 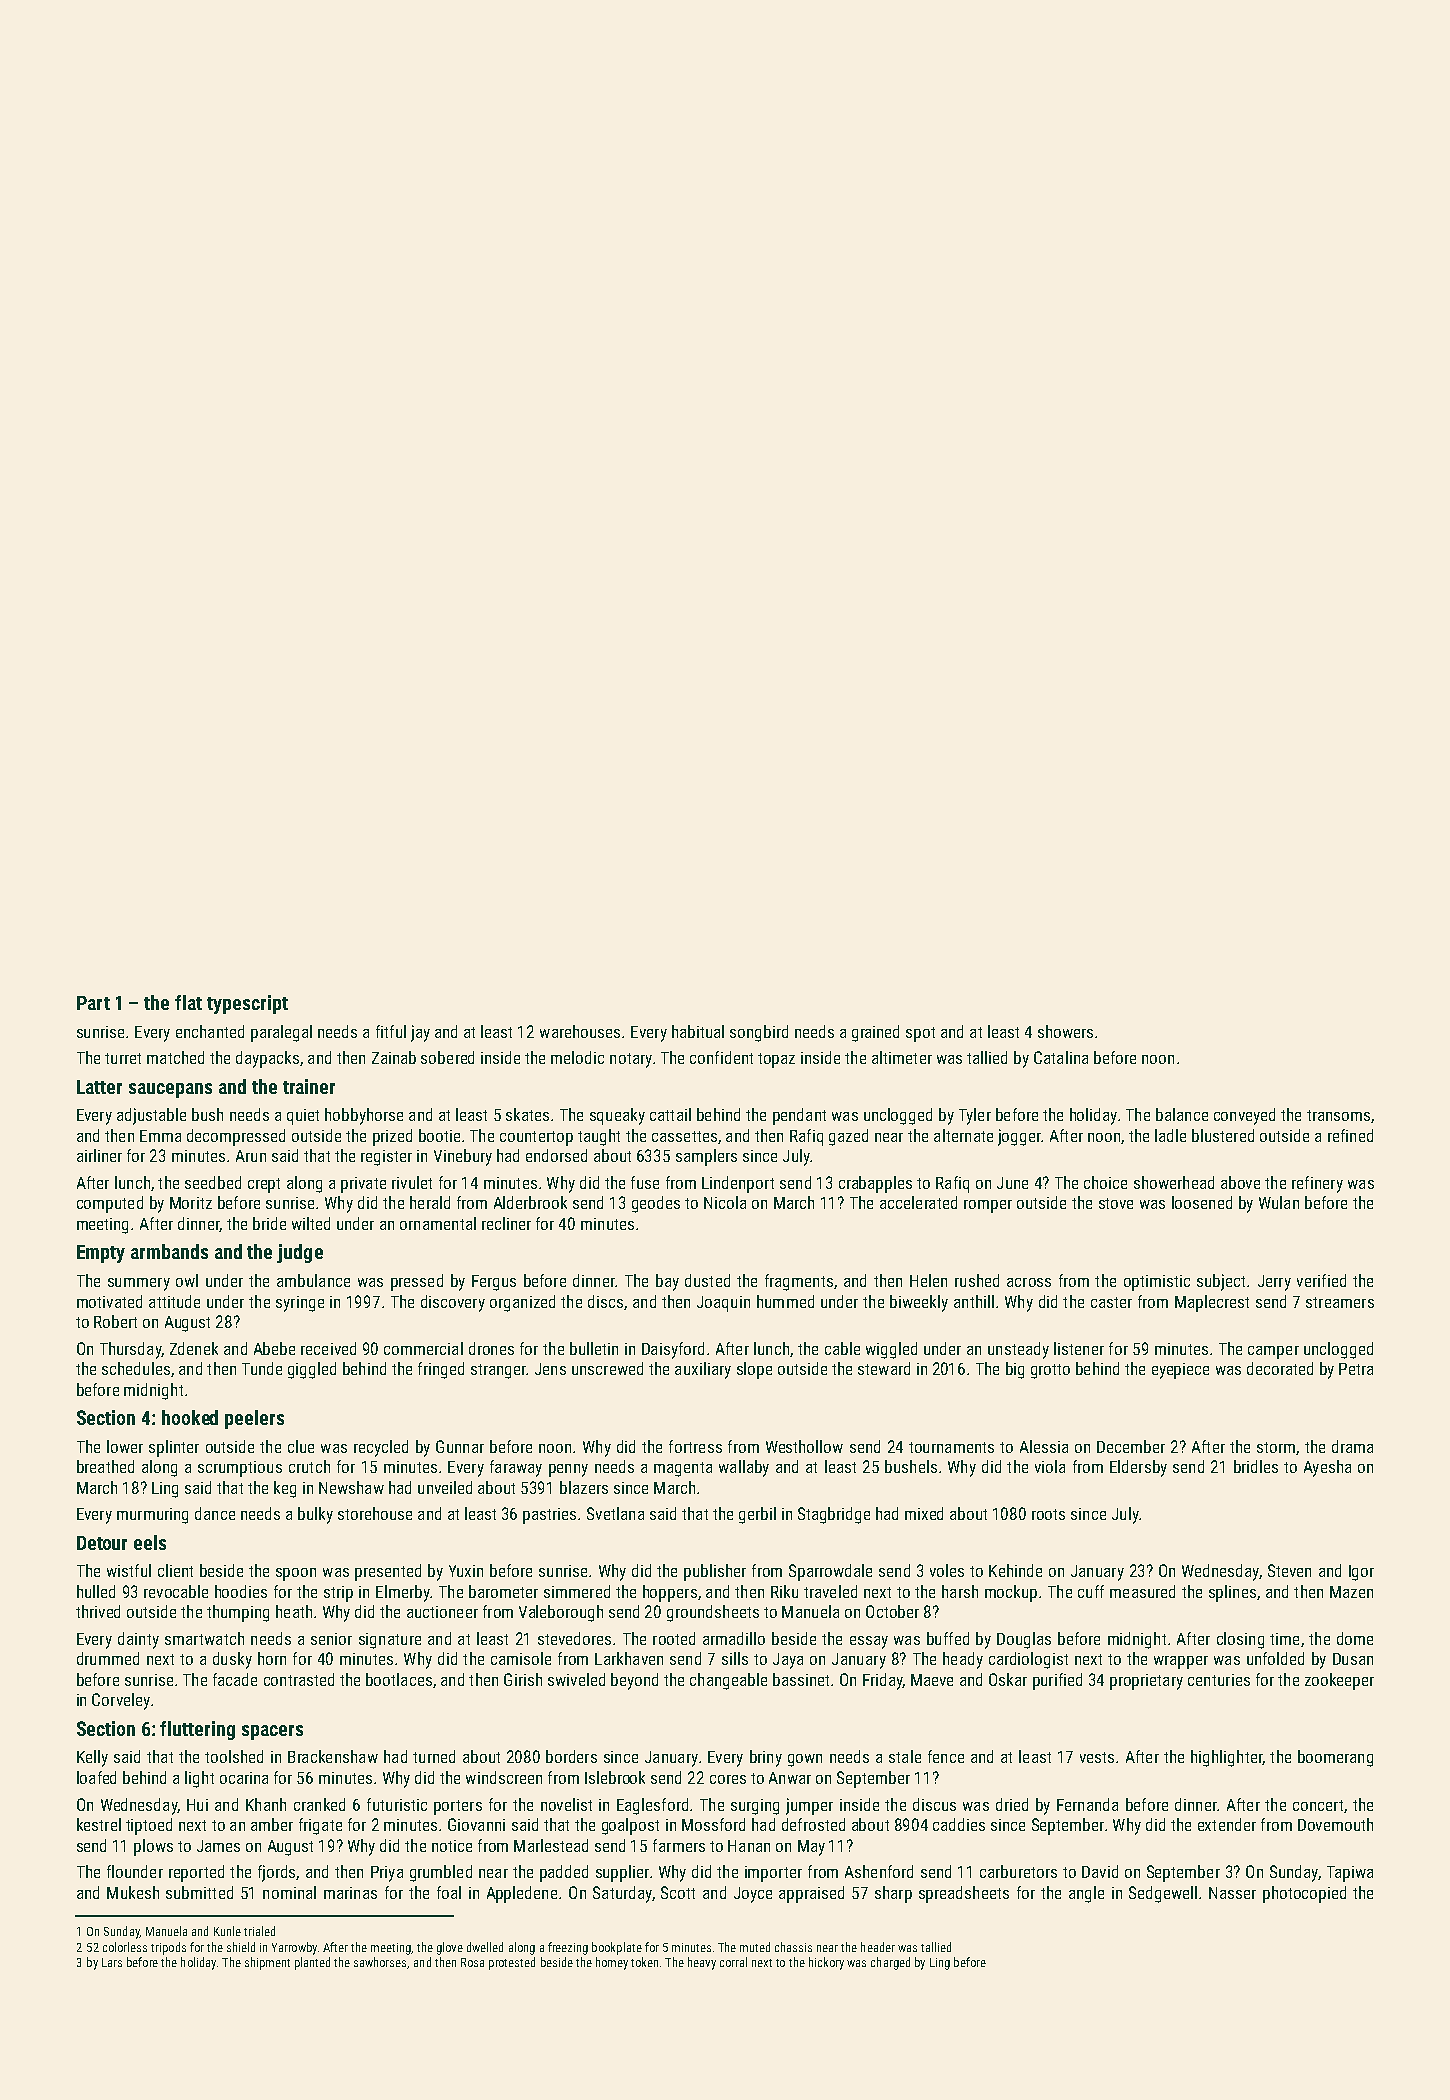 What do you see at coordinates (1227, 1824) in the screenshot?
I see `extender` at bounding box center [1227, 1824].
